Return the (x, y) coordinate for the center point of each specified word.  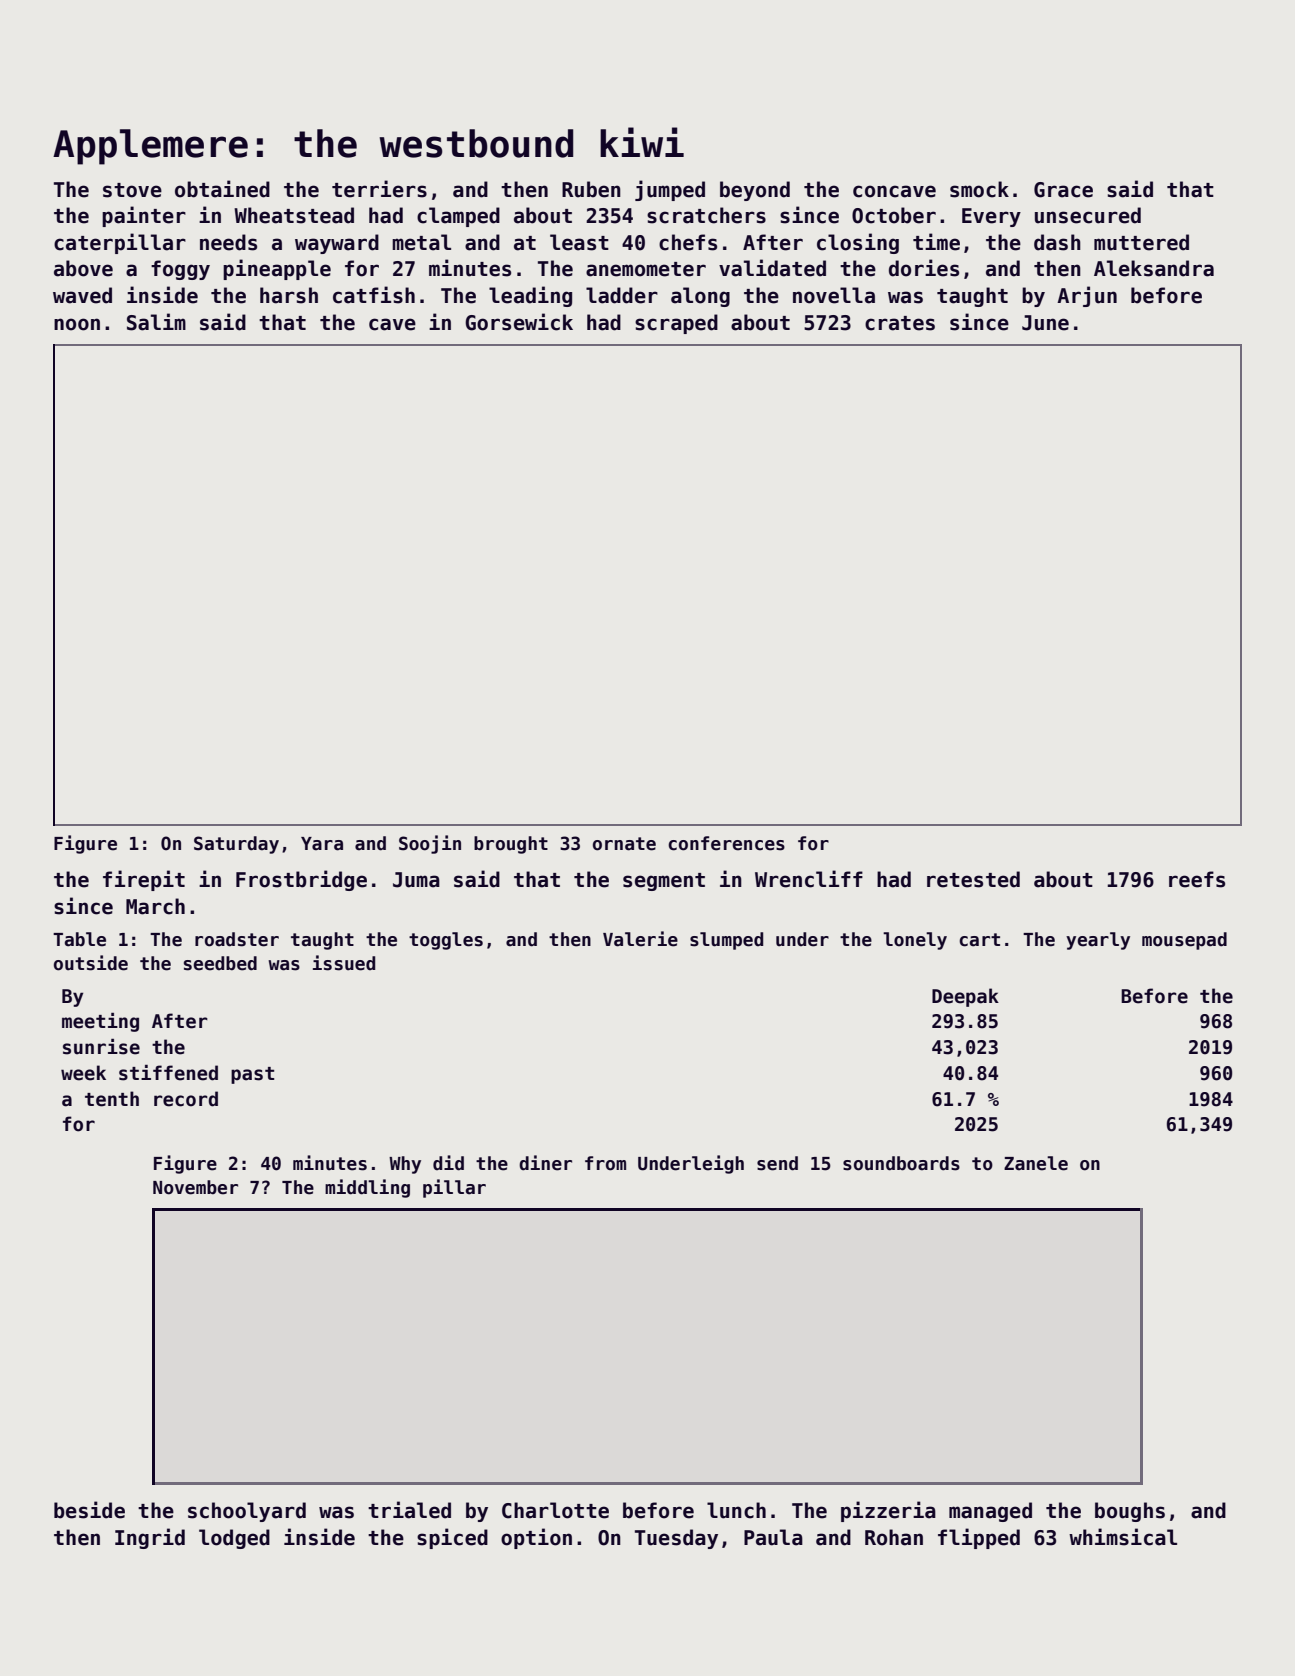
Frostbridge (301, 880)
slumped (726, 941)
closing (858, 243)
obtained (222, 189)
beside (89, 1510)
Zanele (1036, 1163)
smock (979, 189)
